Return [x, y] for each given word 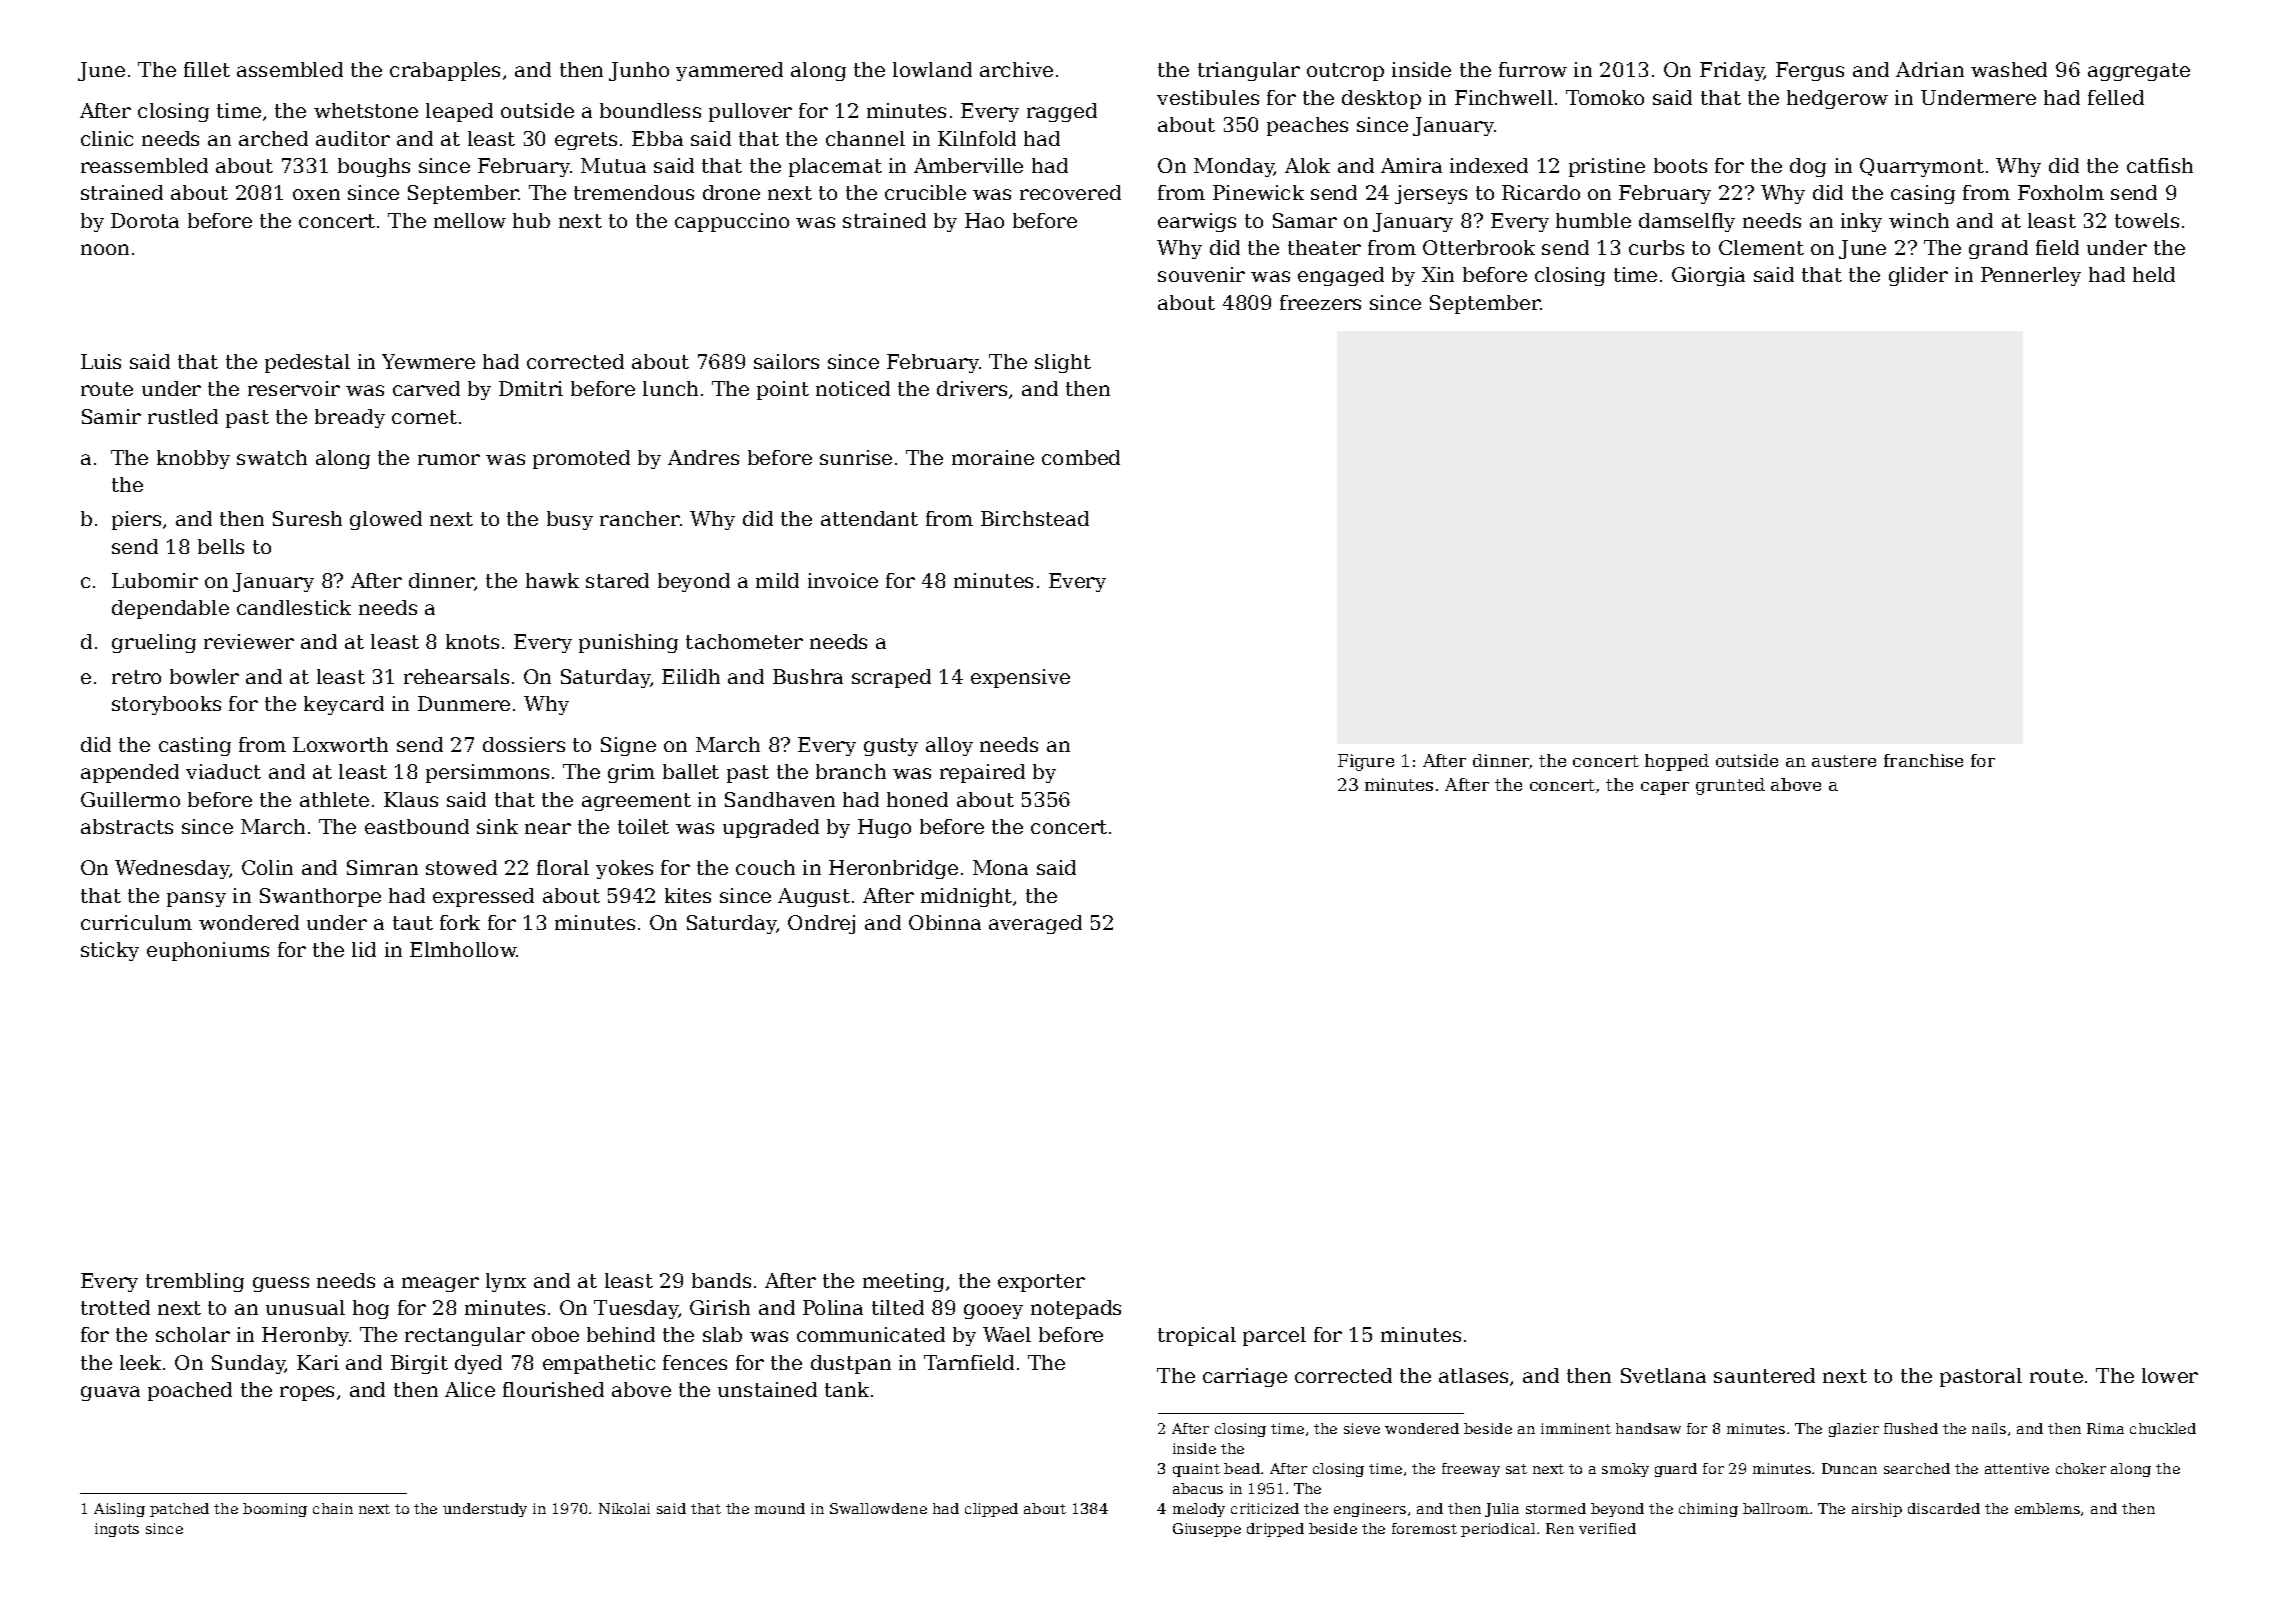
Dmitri [531, 388]
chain [333, 1508]
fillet [207, 69]
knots [472, 641]
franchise [1923, 760]
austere [1844, 761]
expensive [1020, 678]
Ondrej [821, 924]
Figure [1366, 762]
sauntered [1764, 1375]
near [548, 828]
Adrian [1930, 69]
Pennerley [2031, 276]
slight [1063, 363]
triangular [1249, 71]
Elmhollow [463, 949]
